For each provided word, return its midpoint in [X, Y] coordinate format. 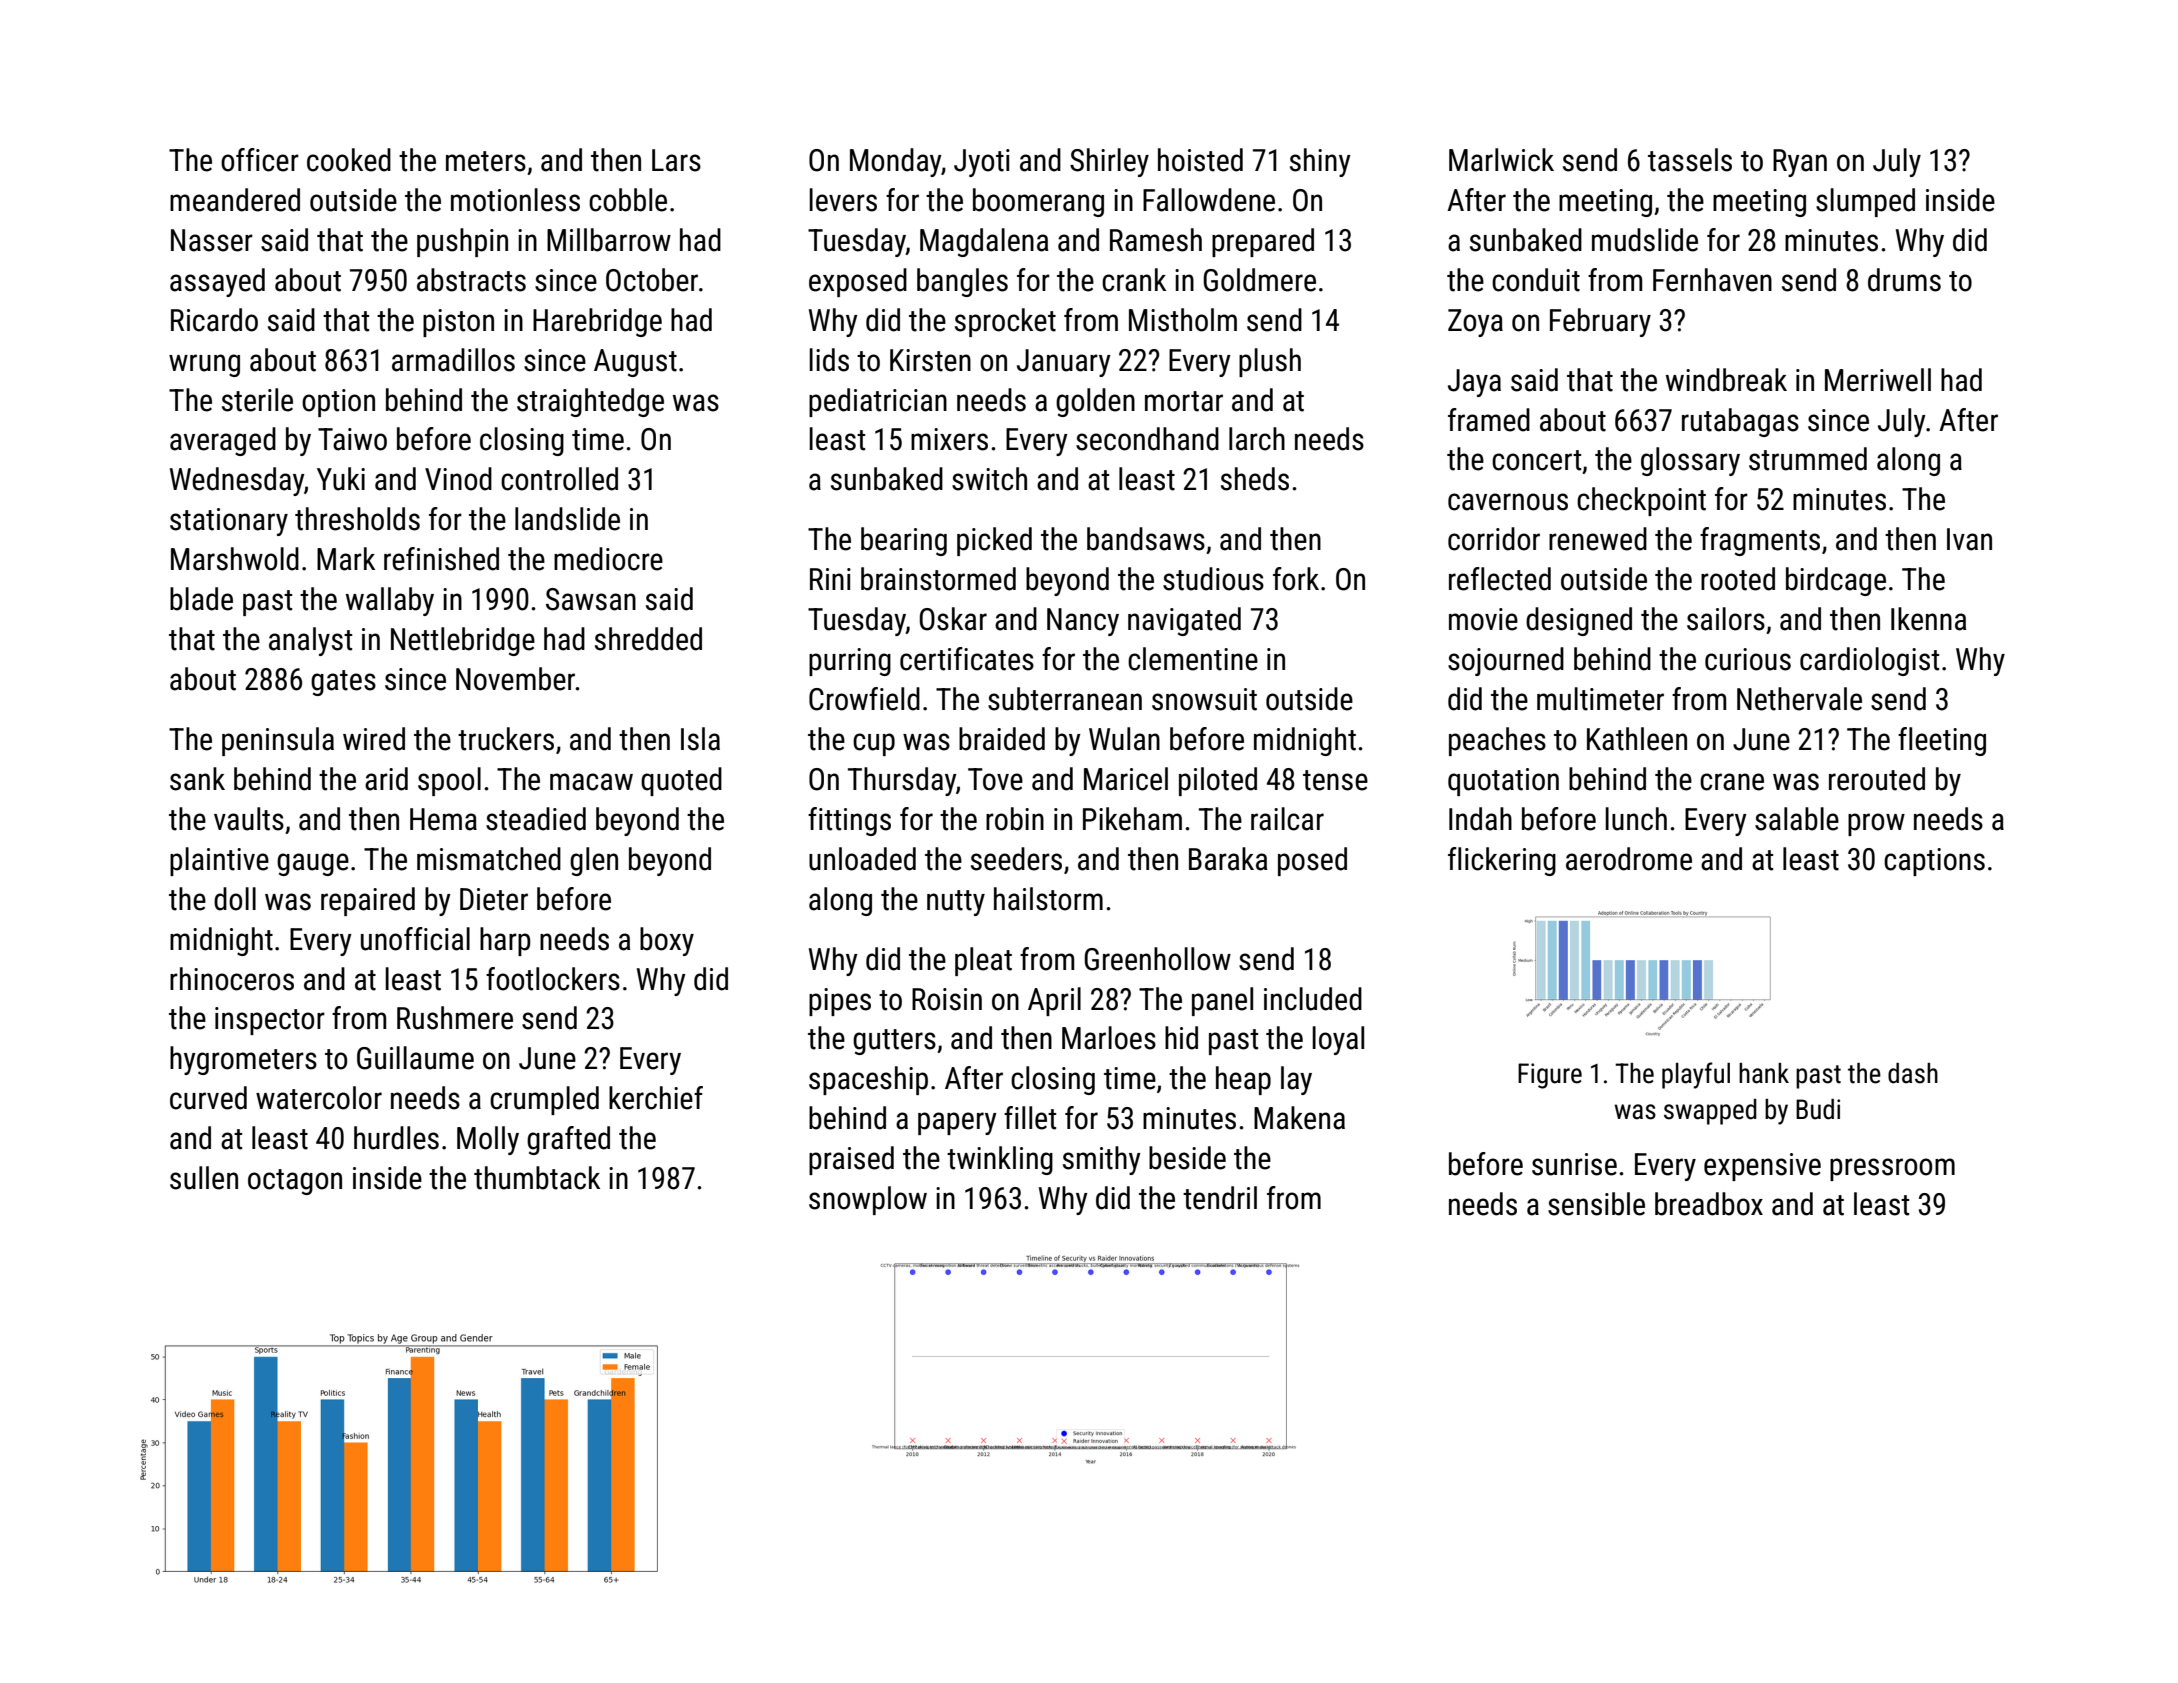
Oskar [953, 619]
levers [843, 200]
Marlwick [1501, 160]
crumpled [544, 1100]
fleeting [1942, 741]
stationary [229, 522]
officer [260, 160]
